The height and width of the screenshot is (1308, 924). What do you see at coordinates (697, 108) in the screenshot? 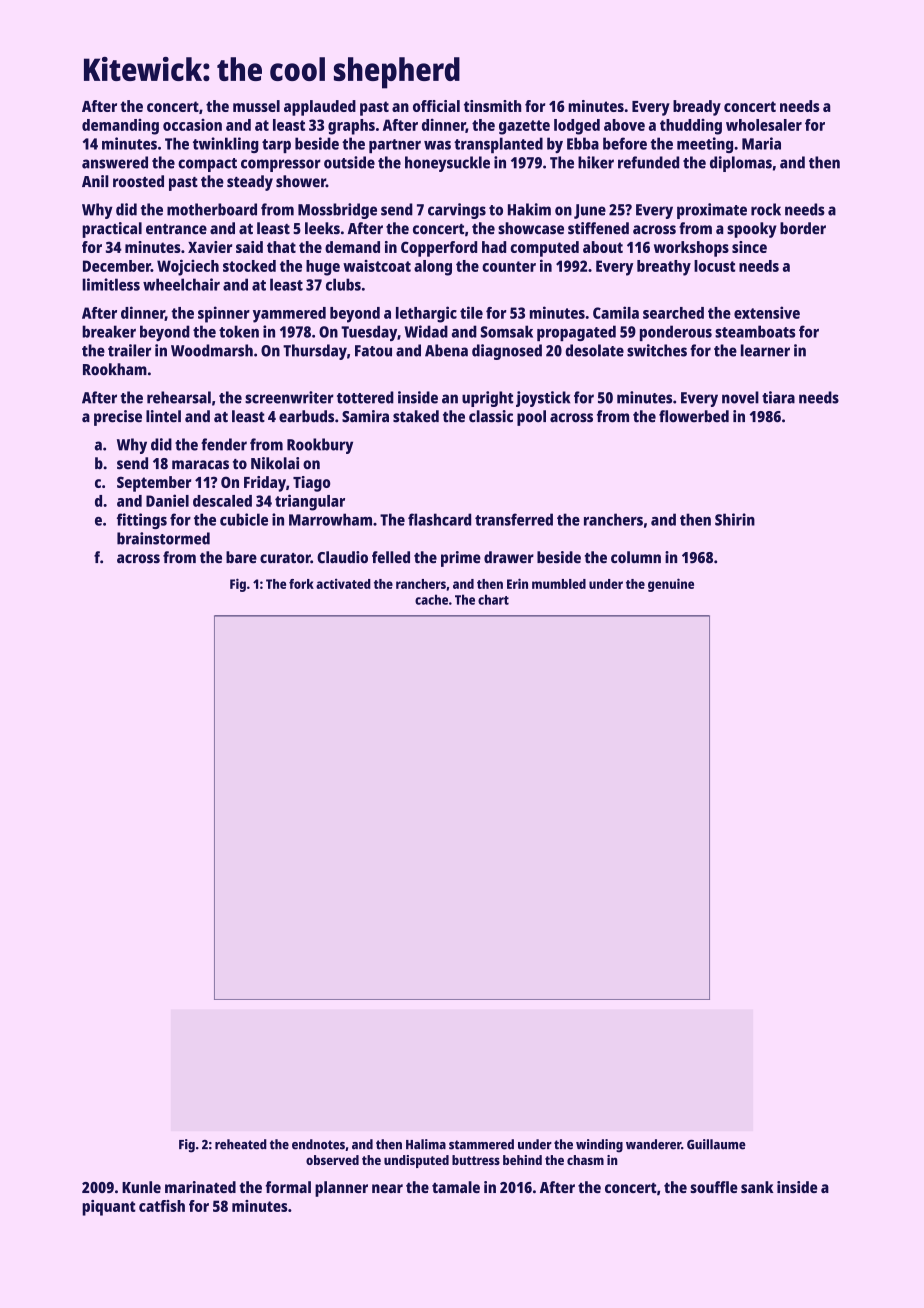
I see `bready` at bounding box center [697, 108].
